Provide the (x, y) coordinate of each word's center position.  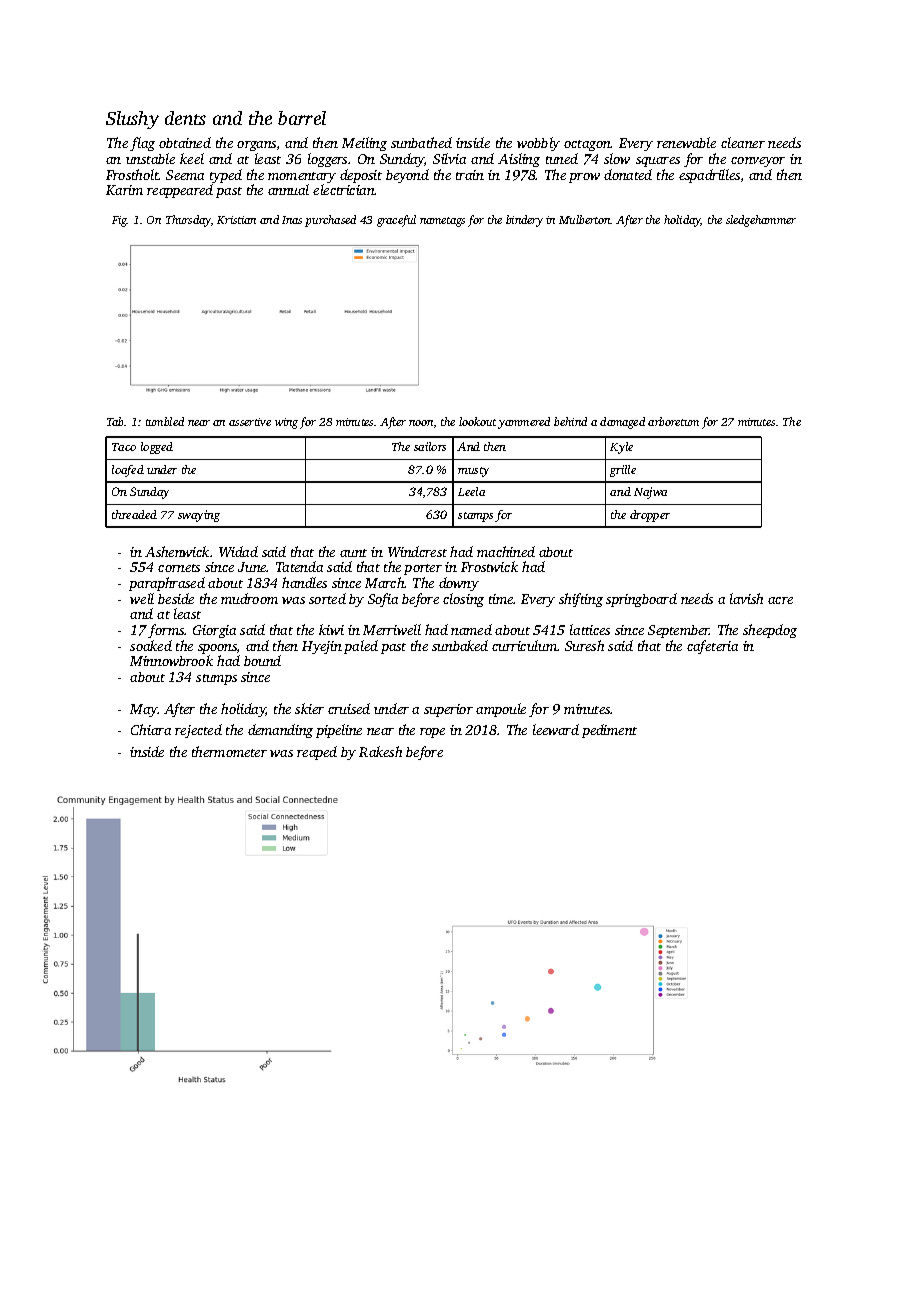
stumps (216, 679)
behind (570, 421)
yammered (524, 423)
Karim (124, 190)
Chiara (151, 729)
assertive (250, 422)
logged (157, 448)
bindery (524, 221)
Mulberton (585, 219)
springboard (641, 600)
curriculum (524, 645)
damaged (622, 423)
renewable (686, 142)
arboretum (673, 421)
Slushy (132, 120)
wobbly (538, 144)
